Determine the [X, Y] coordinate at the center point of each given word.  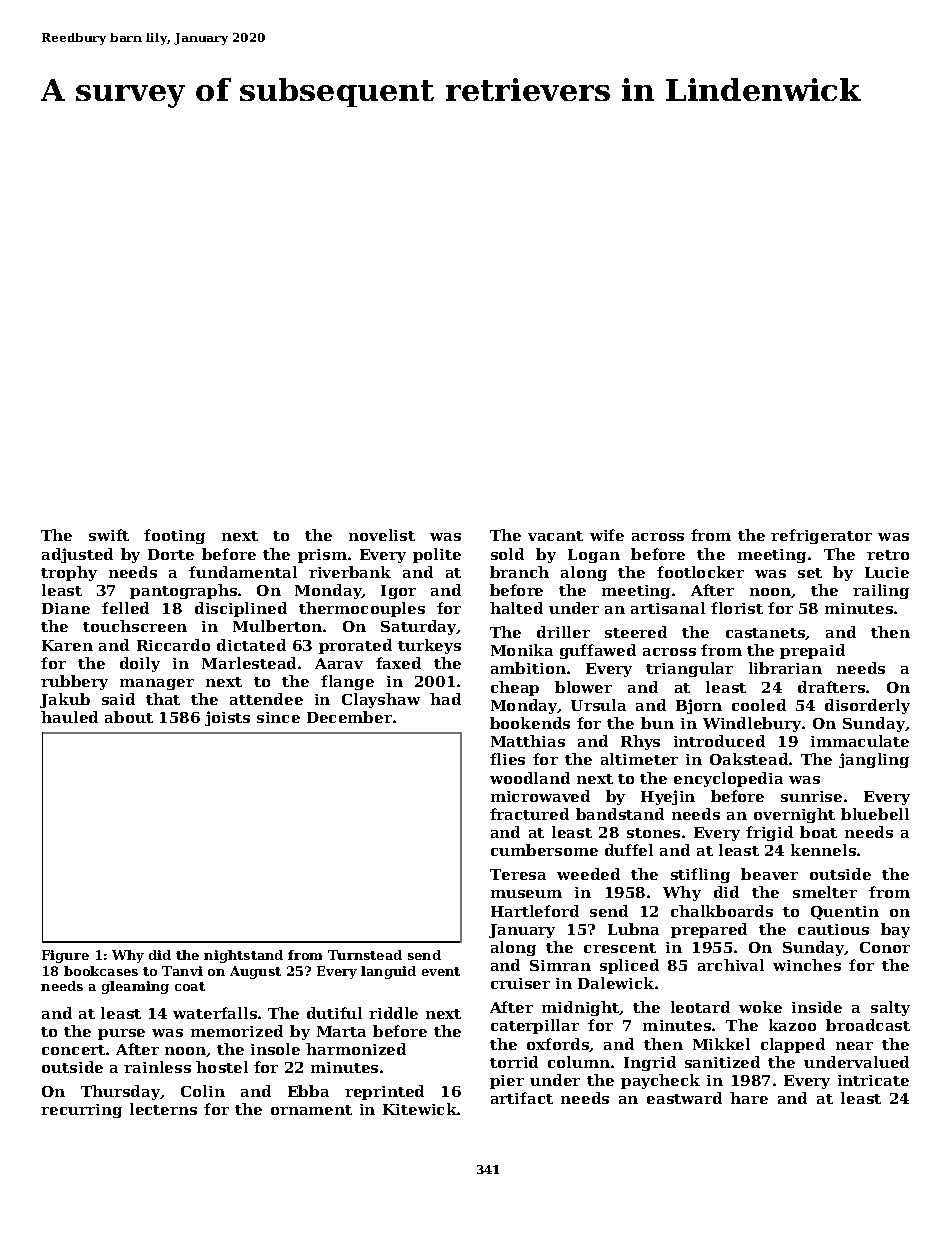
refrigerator [821, 536]
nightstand [243, 956]
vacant [555, 536]
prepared [709, 930]
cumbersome [544, 850]
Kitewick [420, 1109]
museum [526, 894]
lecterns [163, 1109]
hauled [69, 717]
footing [174, 536]
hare [749, 1098]
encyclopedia [728, 779]
